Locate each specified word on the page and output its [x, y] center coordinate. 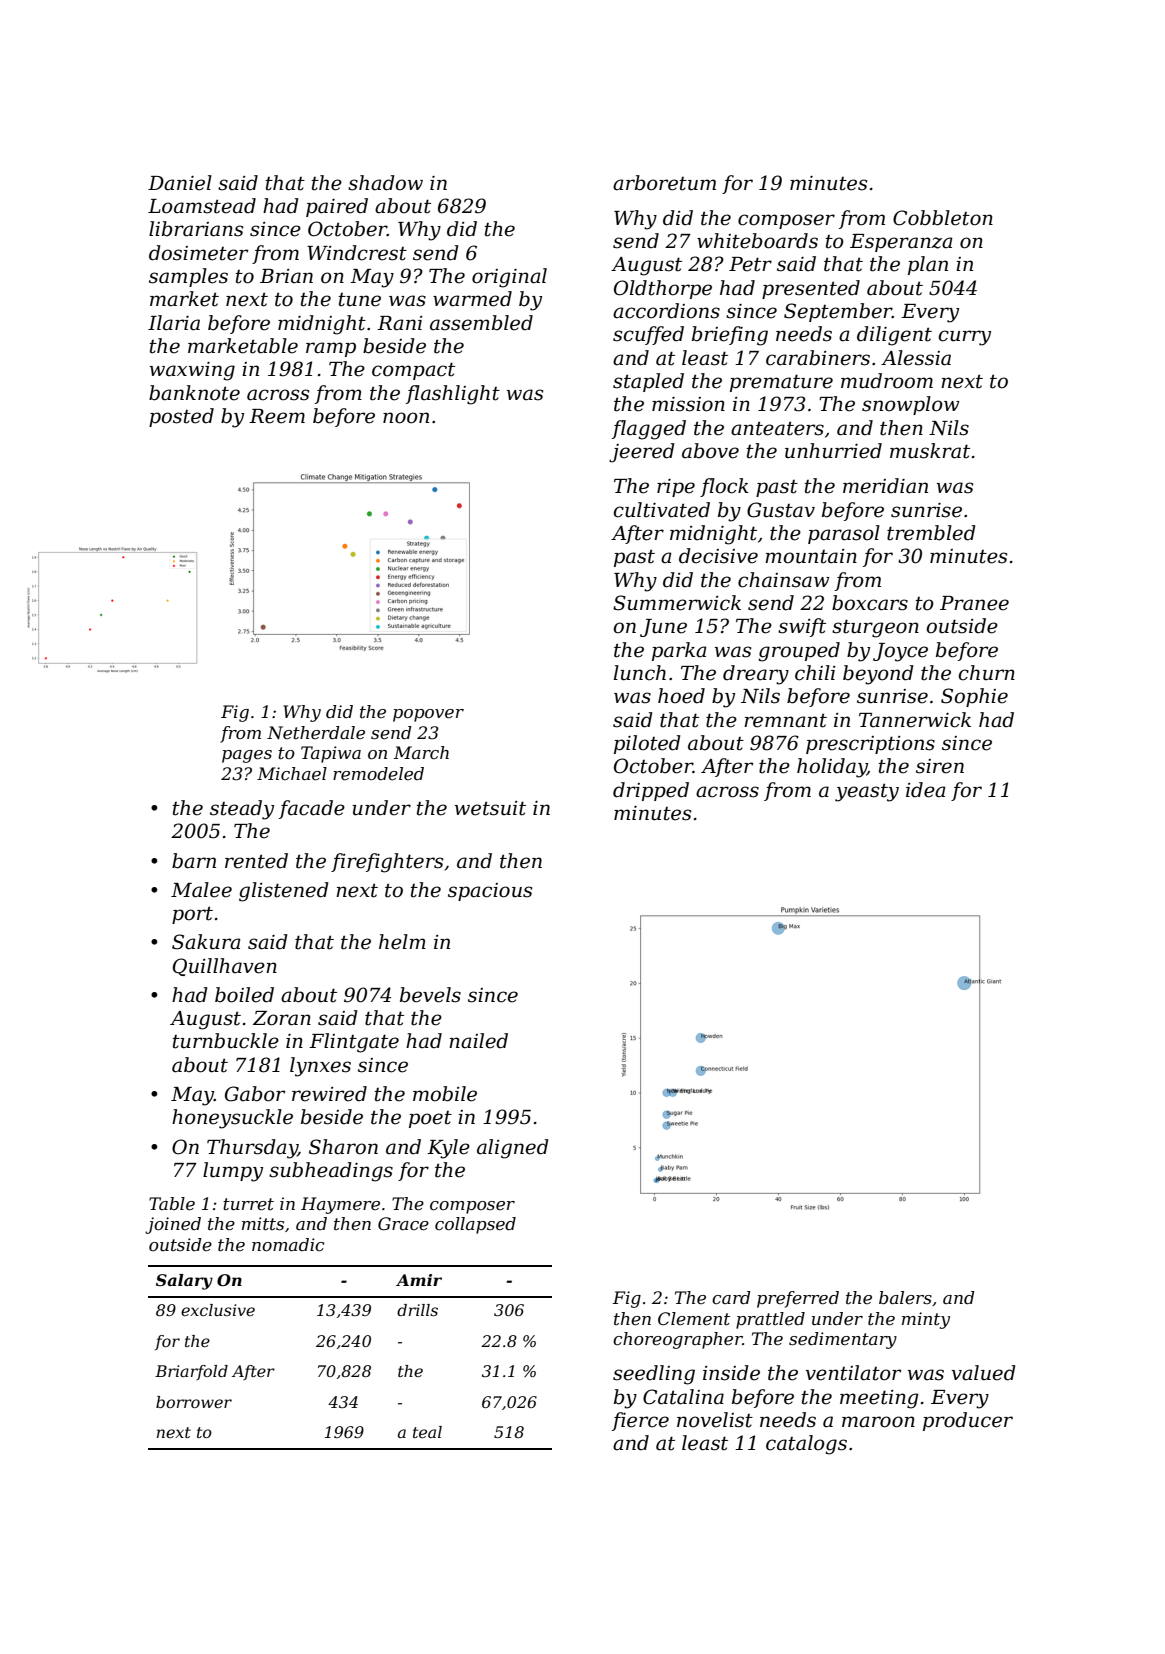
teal [427, 1432]
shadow [385, 183]
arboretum [664, 183]
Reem [277, 416]
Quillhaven [225, 967]
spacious [490, 892]
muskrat [930, 451]
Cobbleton [943, 218]
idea [926, 790]
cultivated [661, 510]
